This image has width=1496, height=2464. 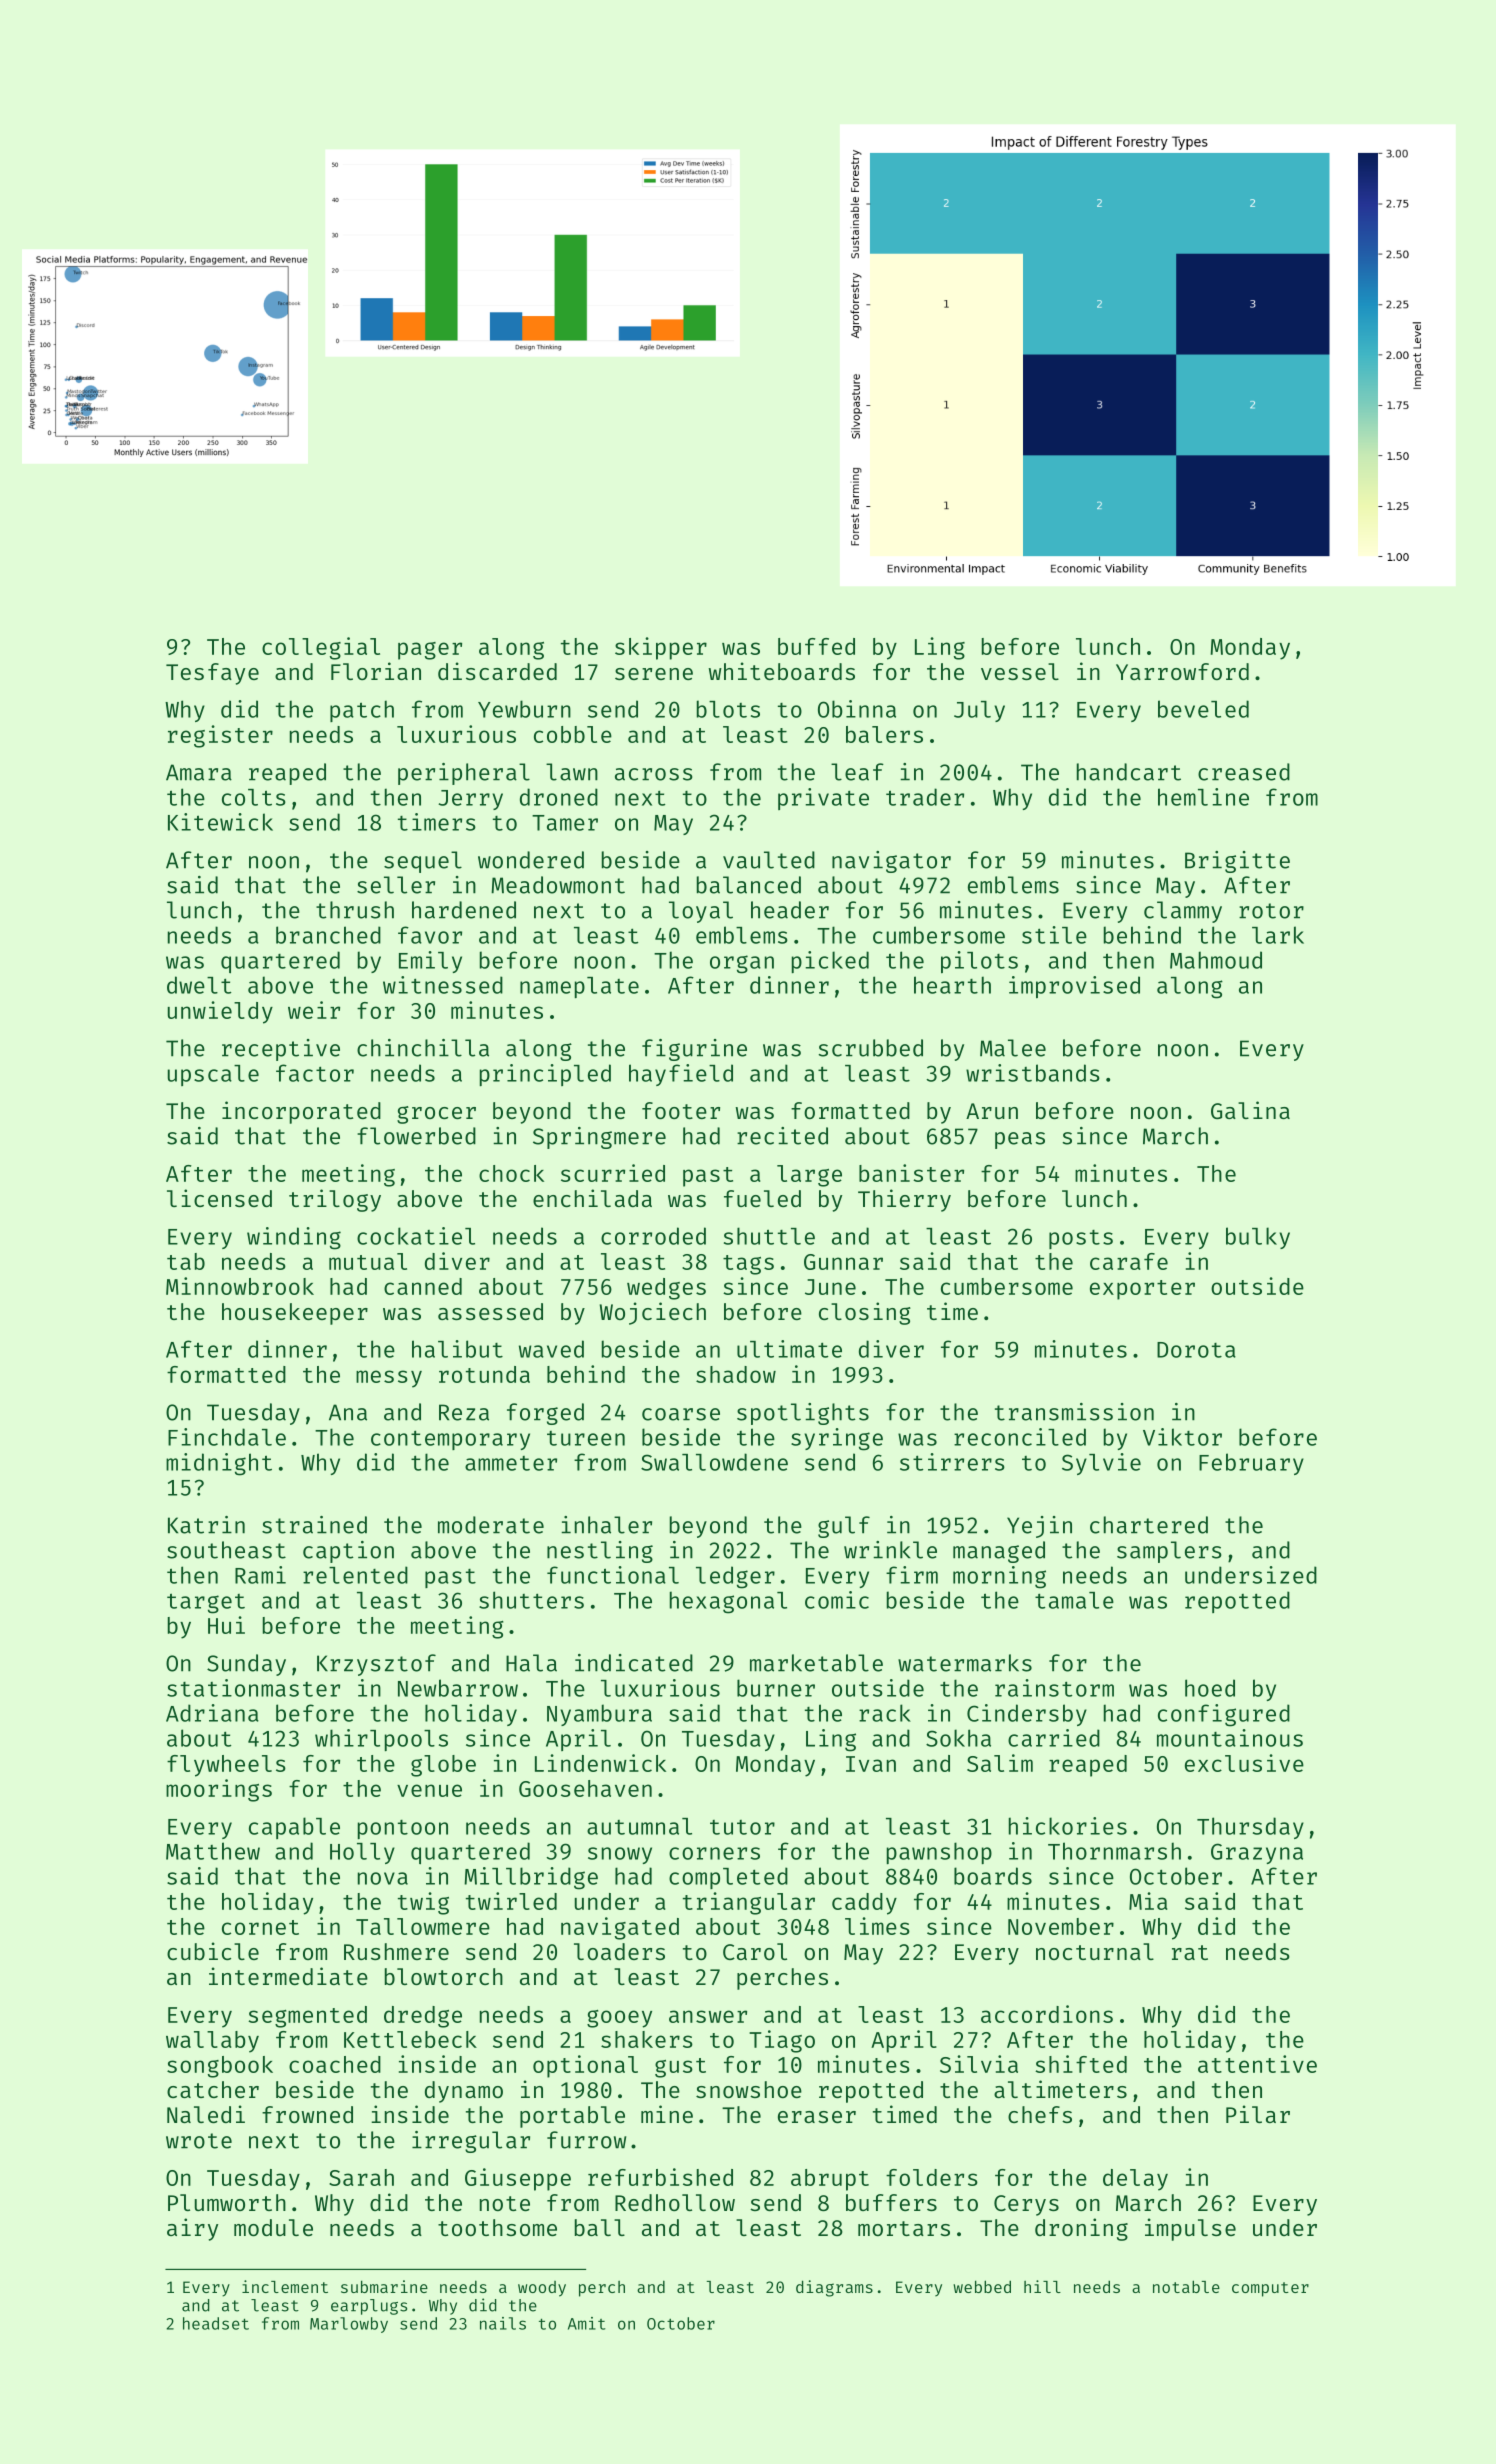 What do you see at coordinates (600, 1763) in the image?
I see `Lindenwick` at bounding box center [600, 1763].
